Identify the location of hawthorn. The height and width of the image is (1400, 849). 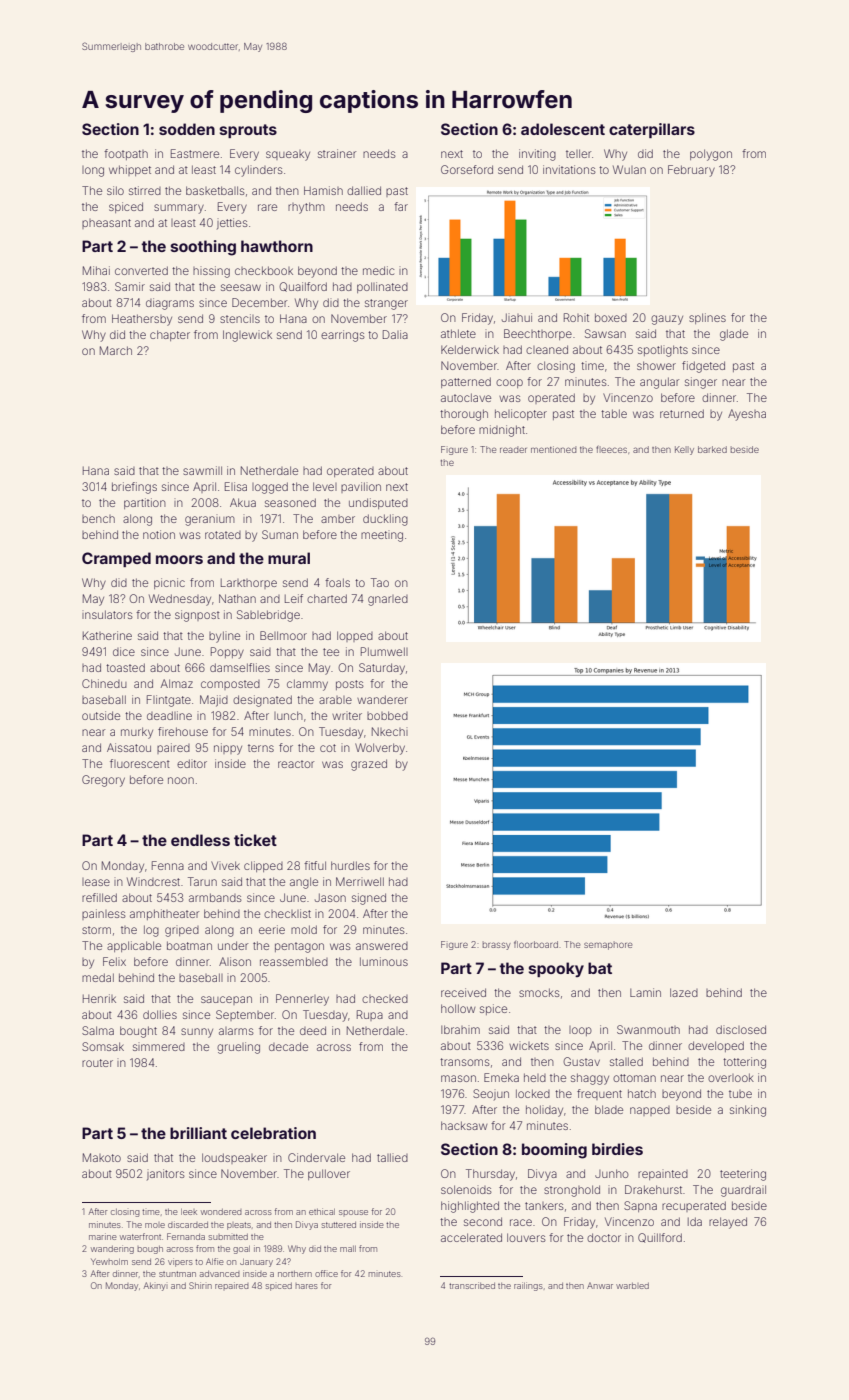
(277, 246).
